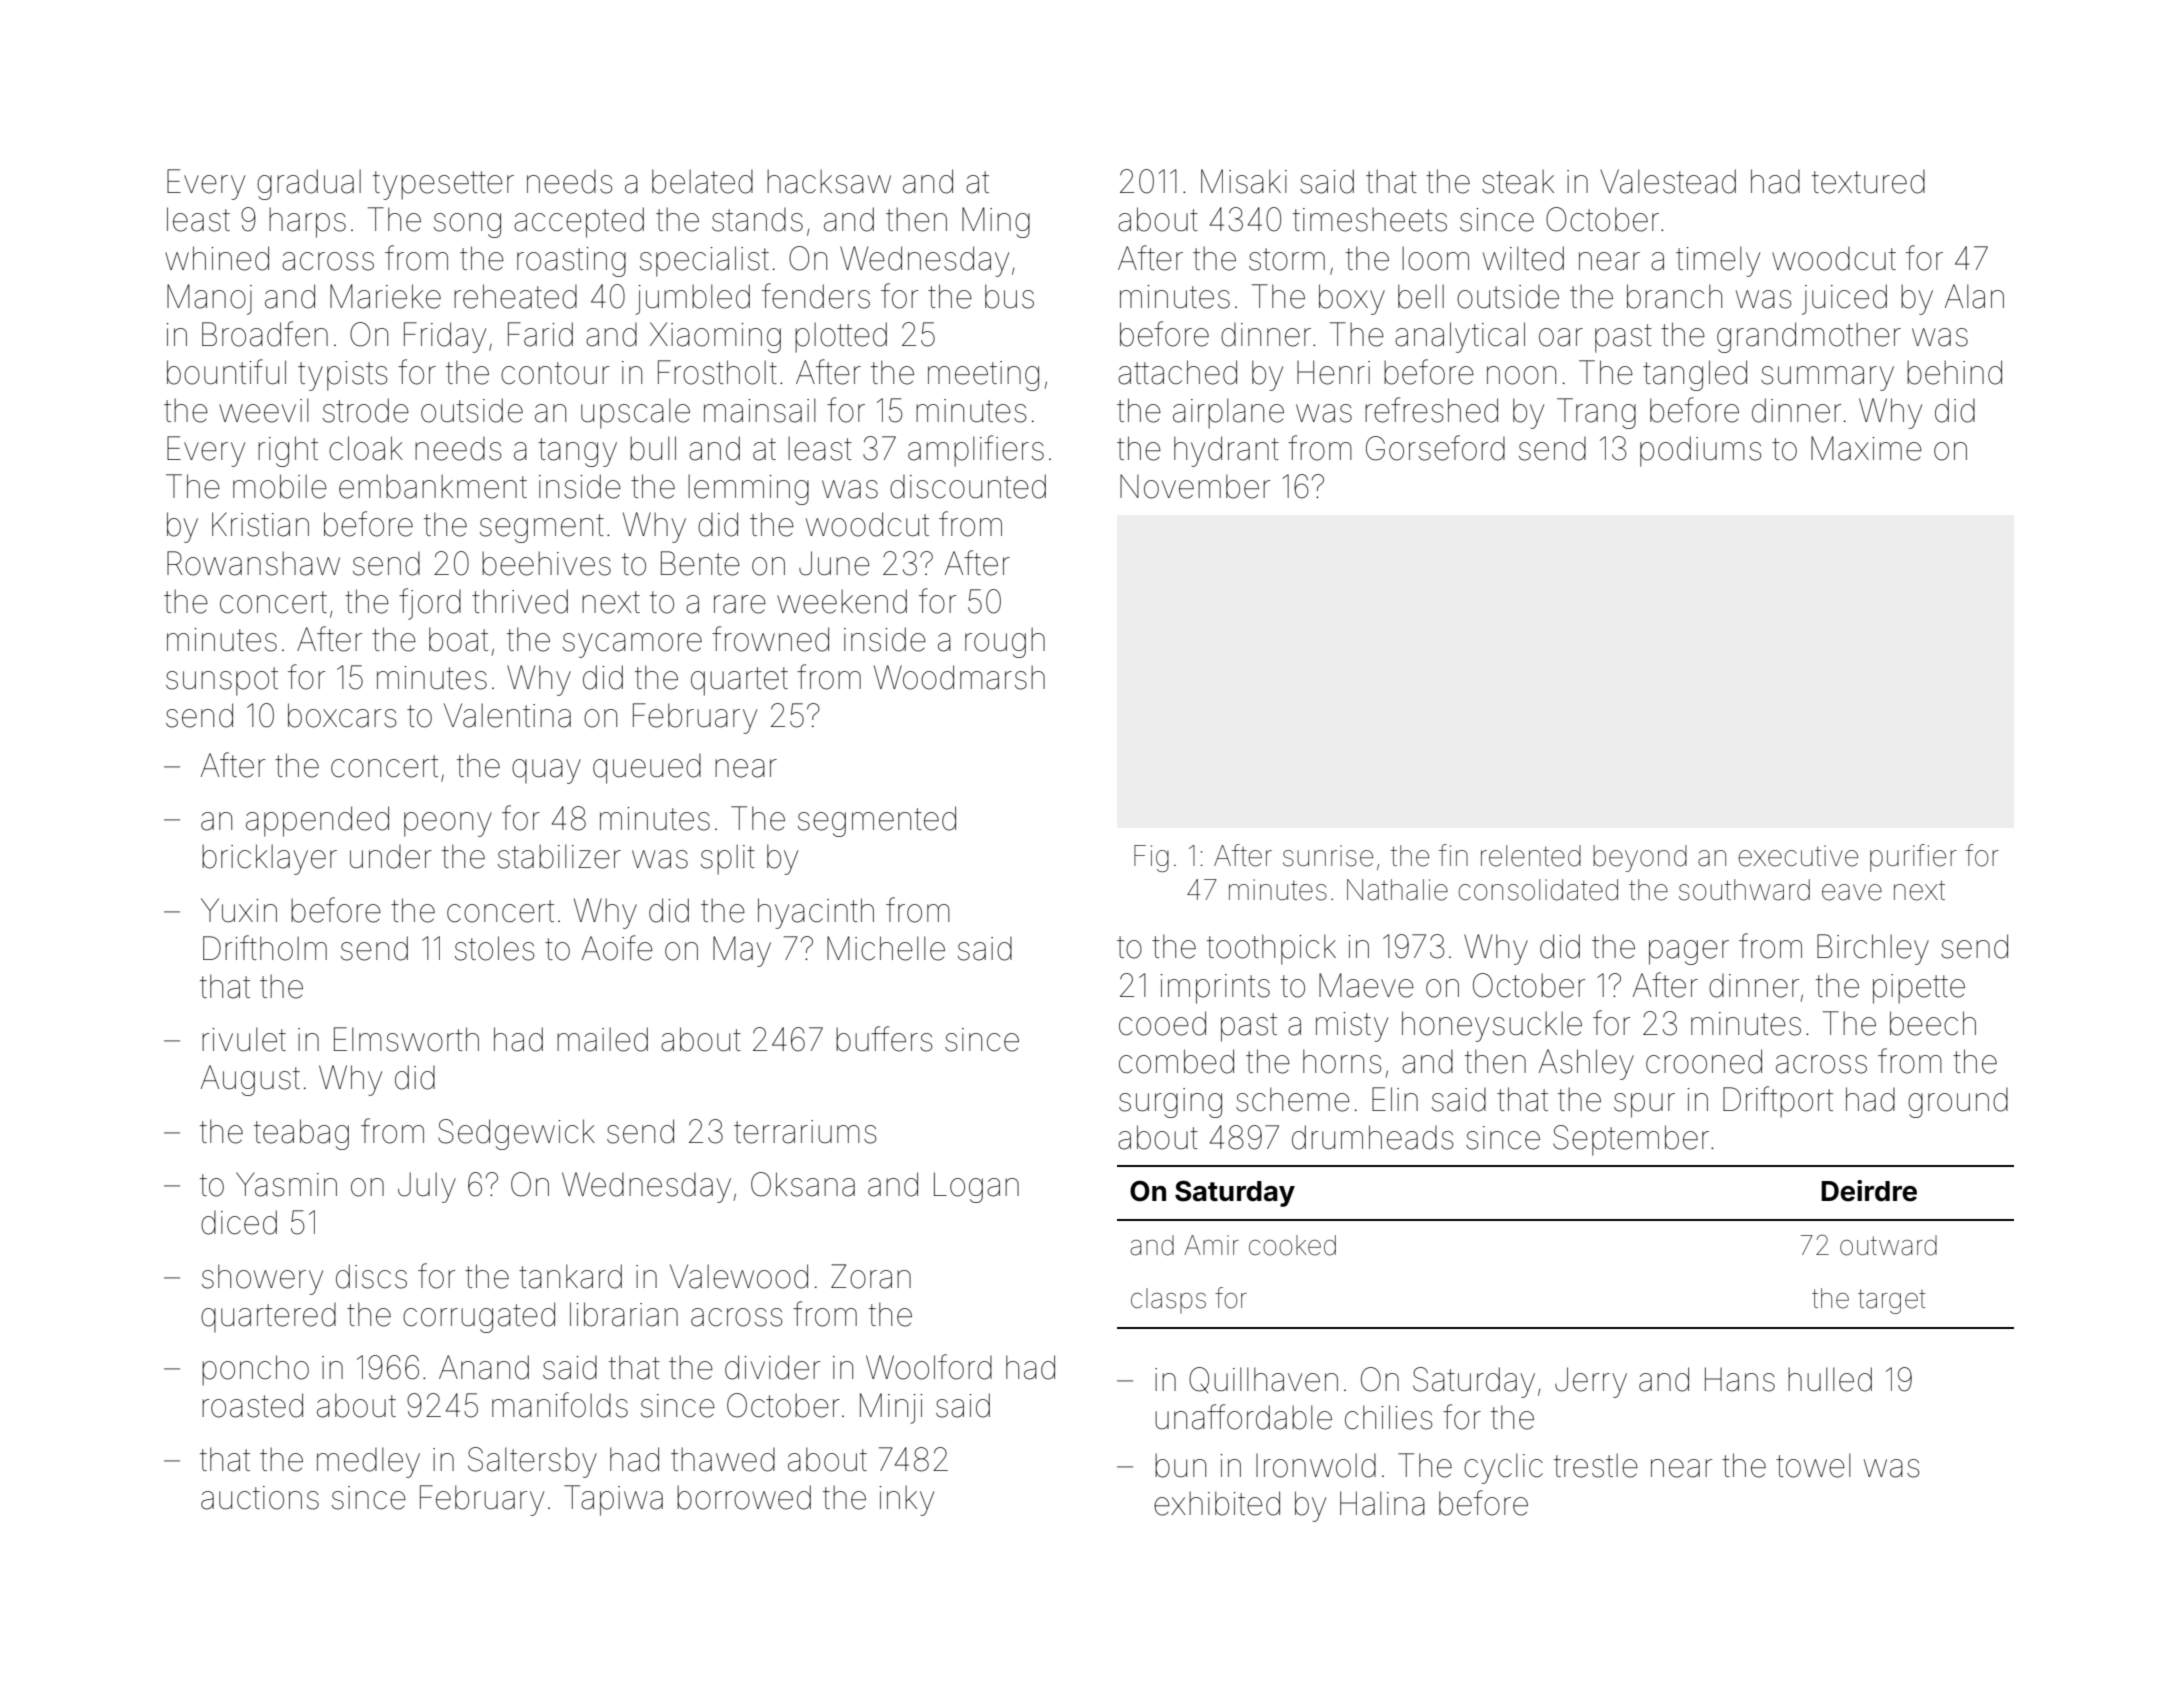  I want to click on exhibited, so click(1217, 1503).
